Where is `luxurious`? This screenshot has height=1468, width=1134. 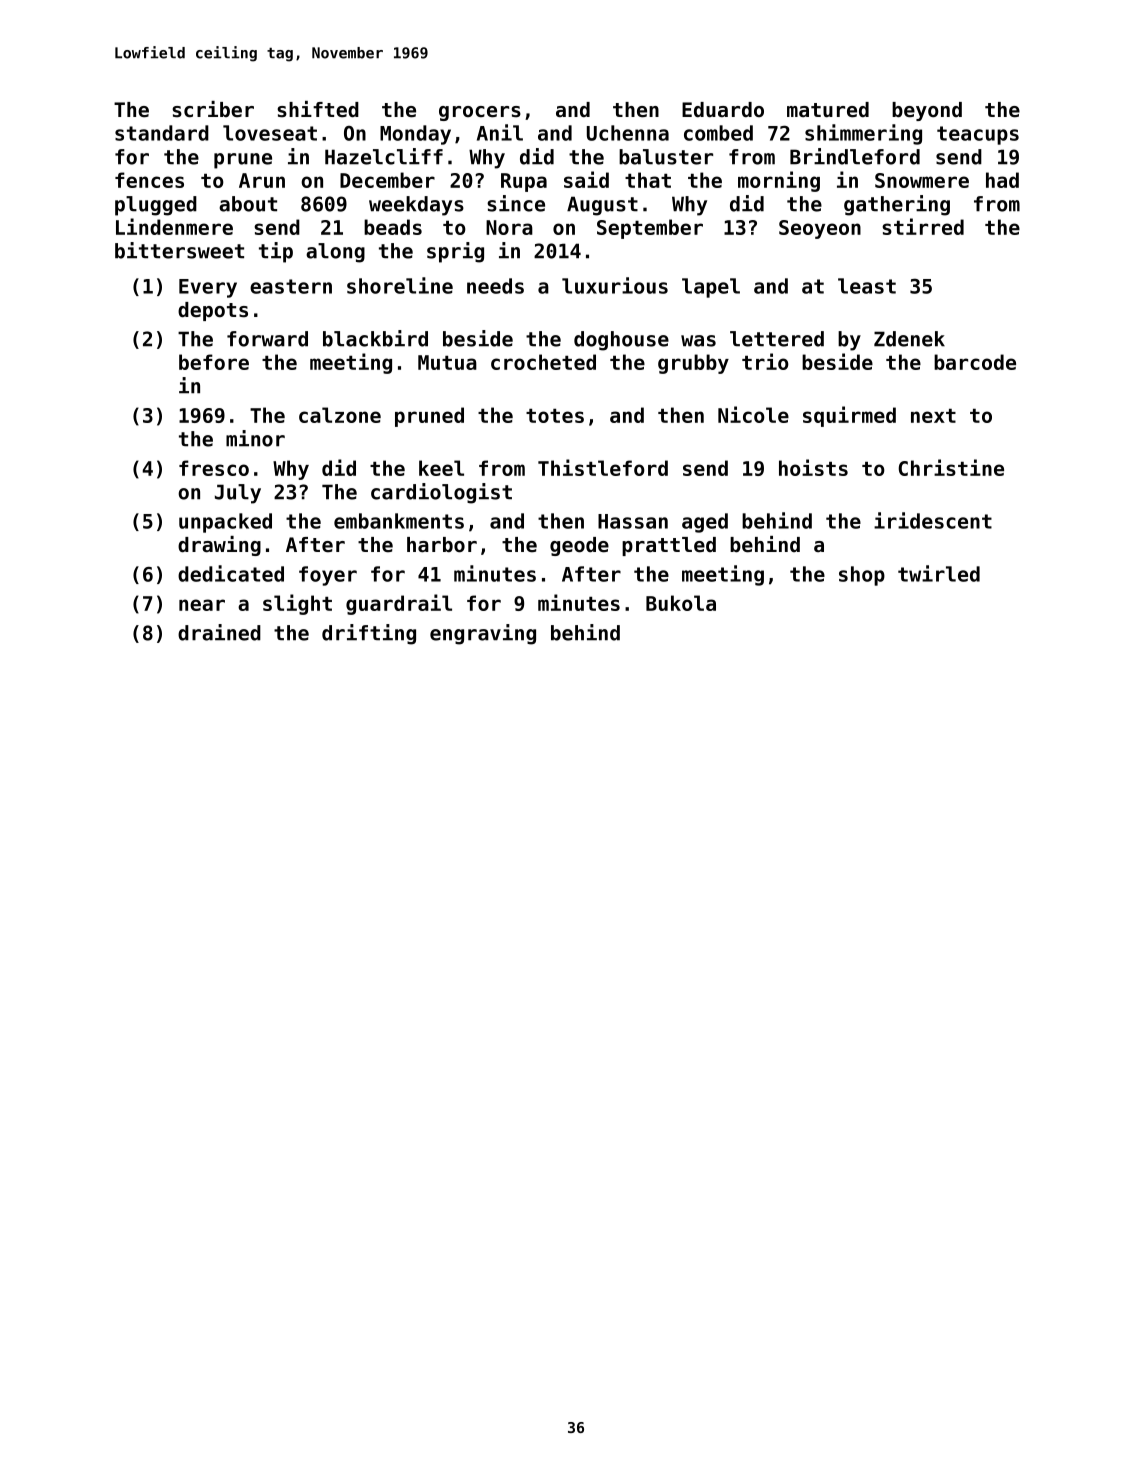 luxurious is located at coordinates (615, 285).
